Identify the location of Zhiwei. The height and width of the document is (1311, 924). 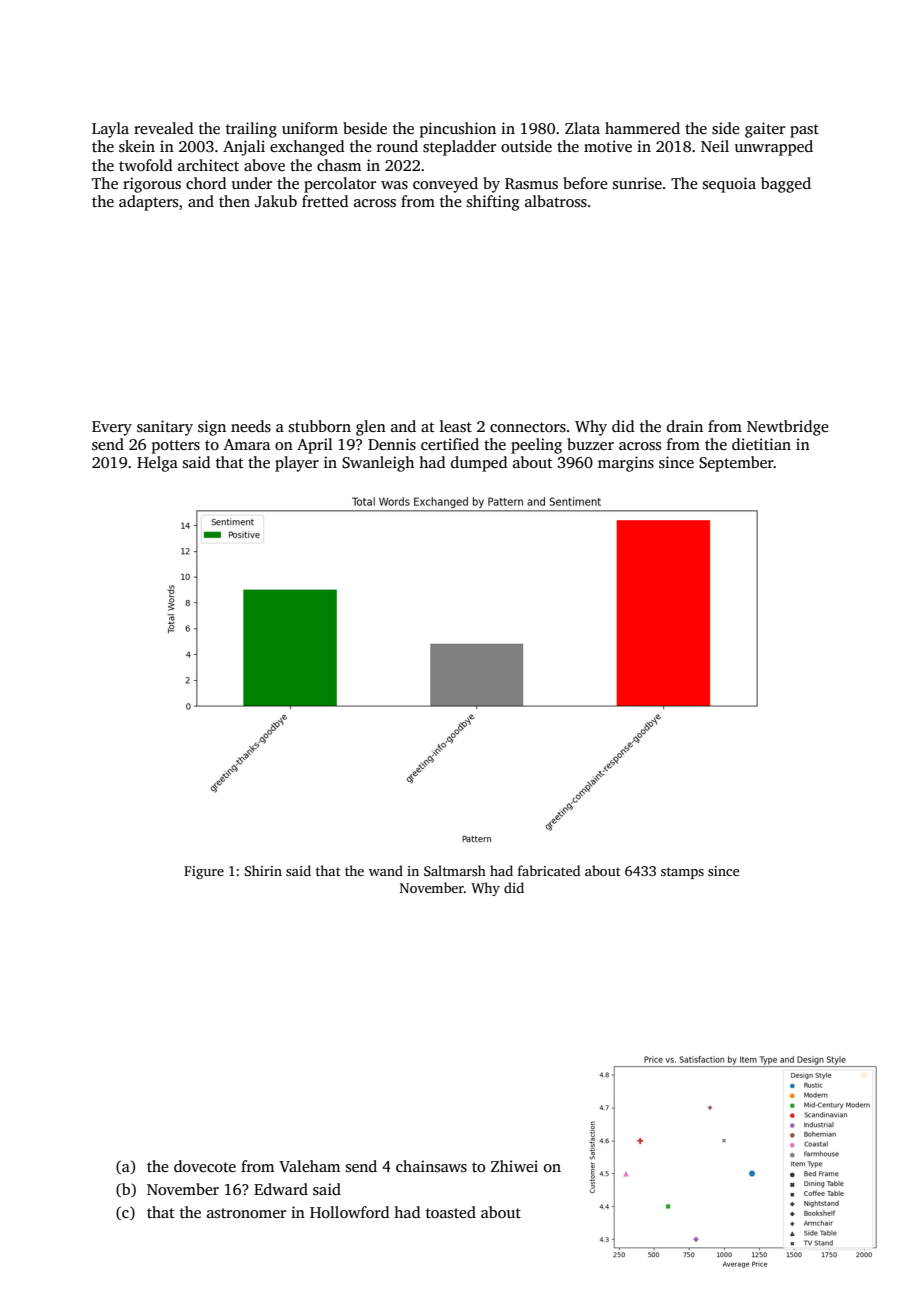
(514, 1166).
